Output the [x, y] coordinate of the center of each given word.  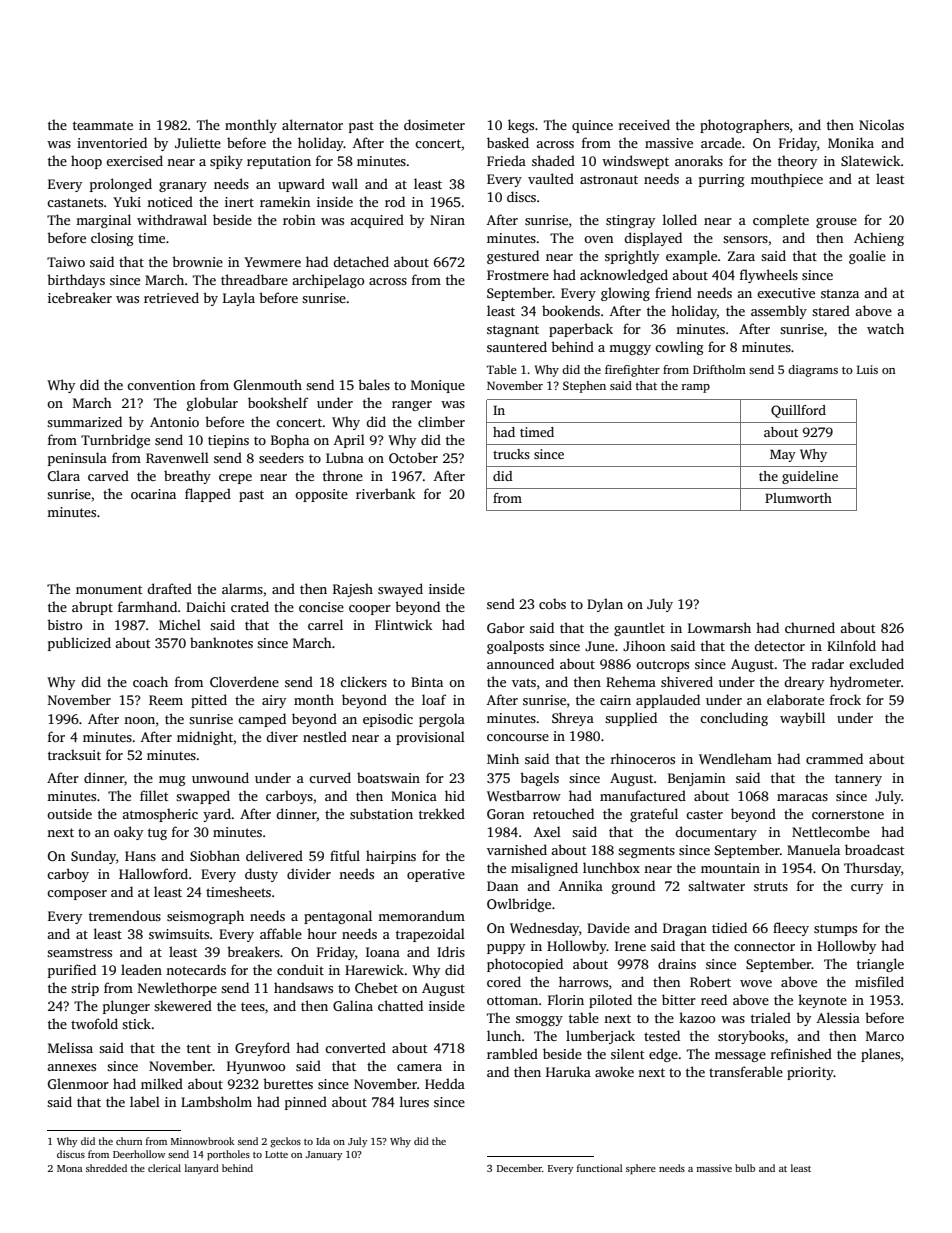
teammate [103, 125]
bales [374, 384]
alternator [312, 124]
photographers [744, 126]
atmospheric [160, 815]
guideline [810, 477]
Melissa [70, 1047]
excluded [876, 663]
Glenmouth [268, 384]
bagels [539, 779]
